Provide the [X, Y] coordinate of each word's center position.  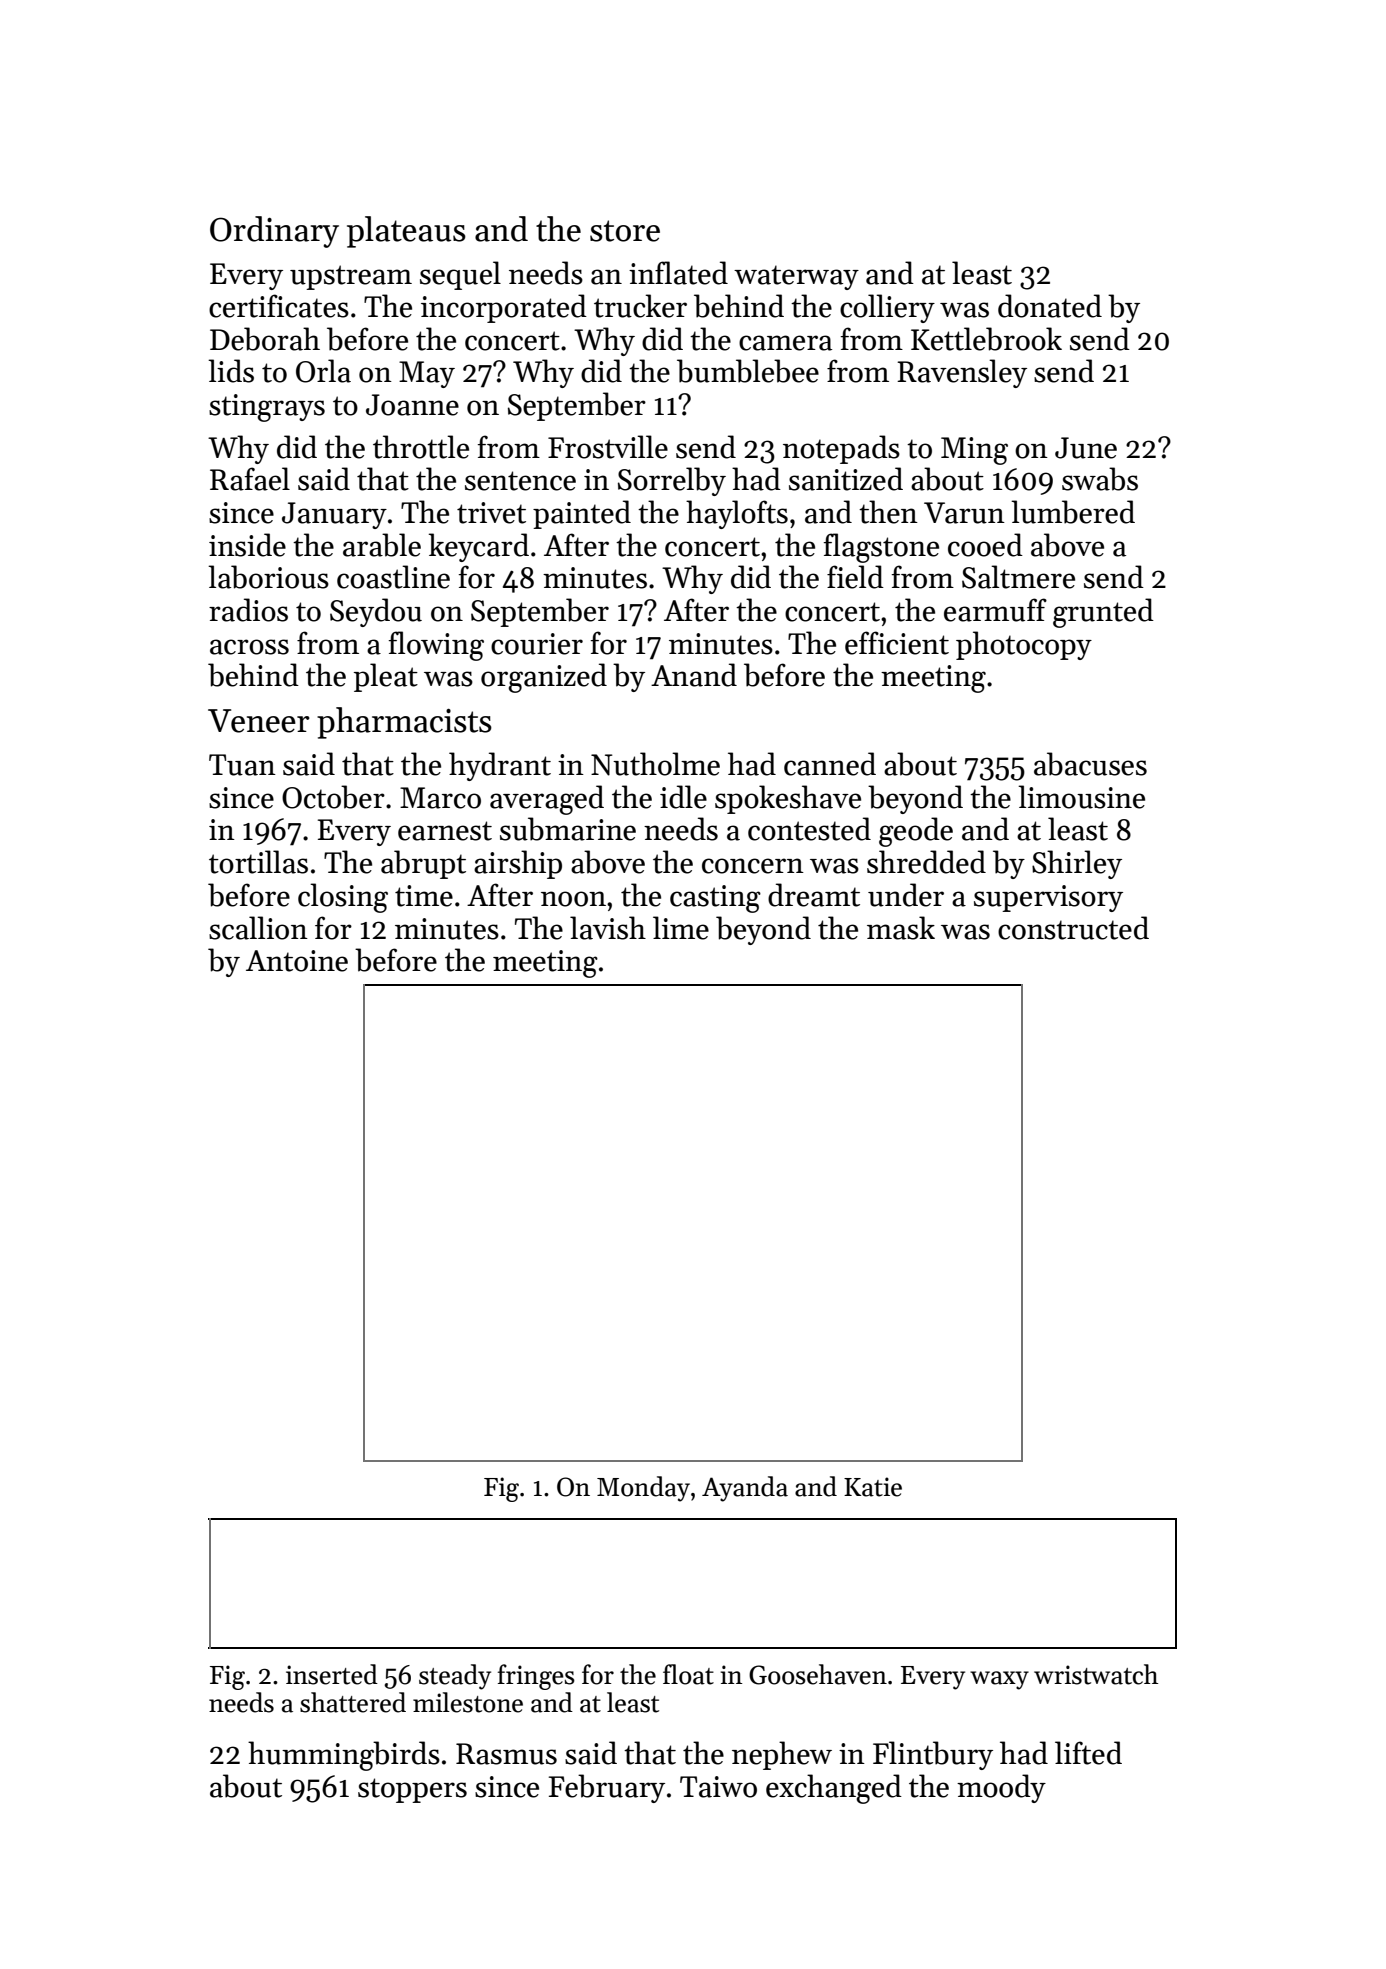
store [625, 231]
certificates [279, 306]
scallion [258, 928]
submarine [568, 829]
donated [1050, 306]
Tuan [242, 765]
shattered [353, 1702]
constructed [1073, 928]
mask [901, 928]
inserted [332, 1674]
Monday [643, 1489]
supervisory [1048, 898]
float [688, 1674]
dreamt [814, 895]
